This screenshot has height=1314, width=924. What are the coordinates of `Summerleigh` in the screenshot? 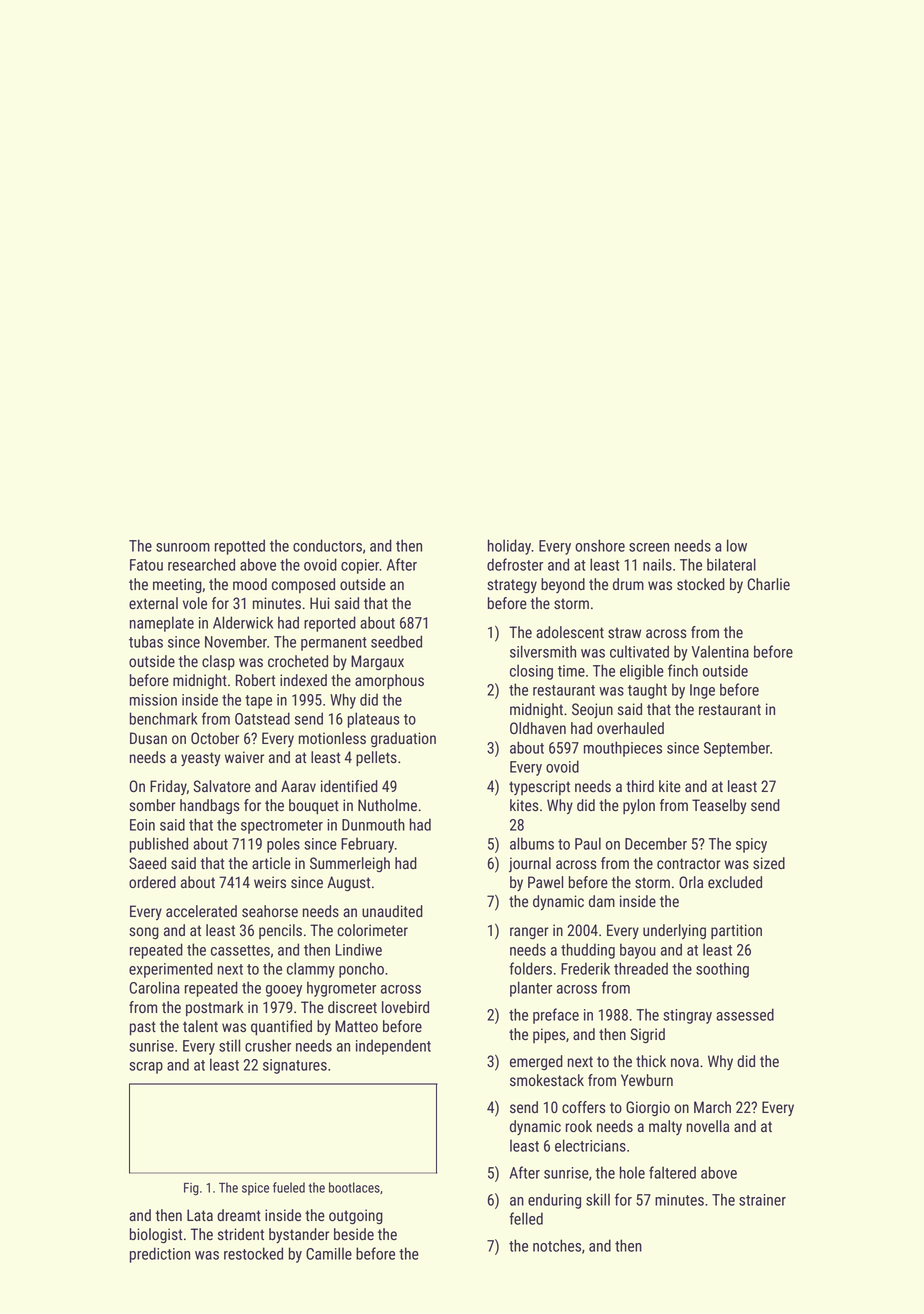 It's located at (350, 865).
